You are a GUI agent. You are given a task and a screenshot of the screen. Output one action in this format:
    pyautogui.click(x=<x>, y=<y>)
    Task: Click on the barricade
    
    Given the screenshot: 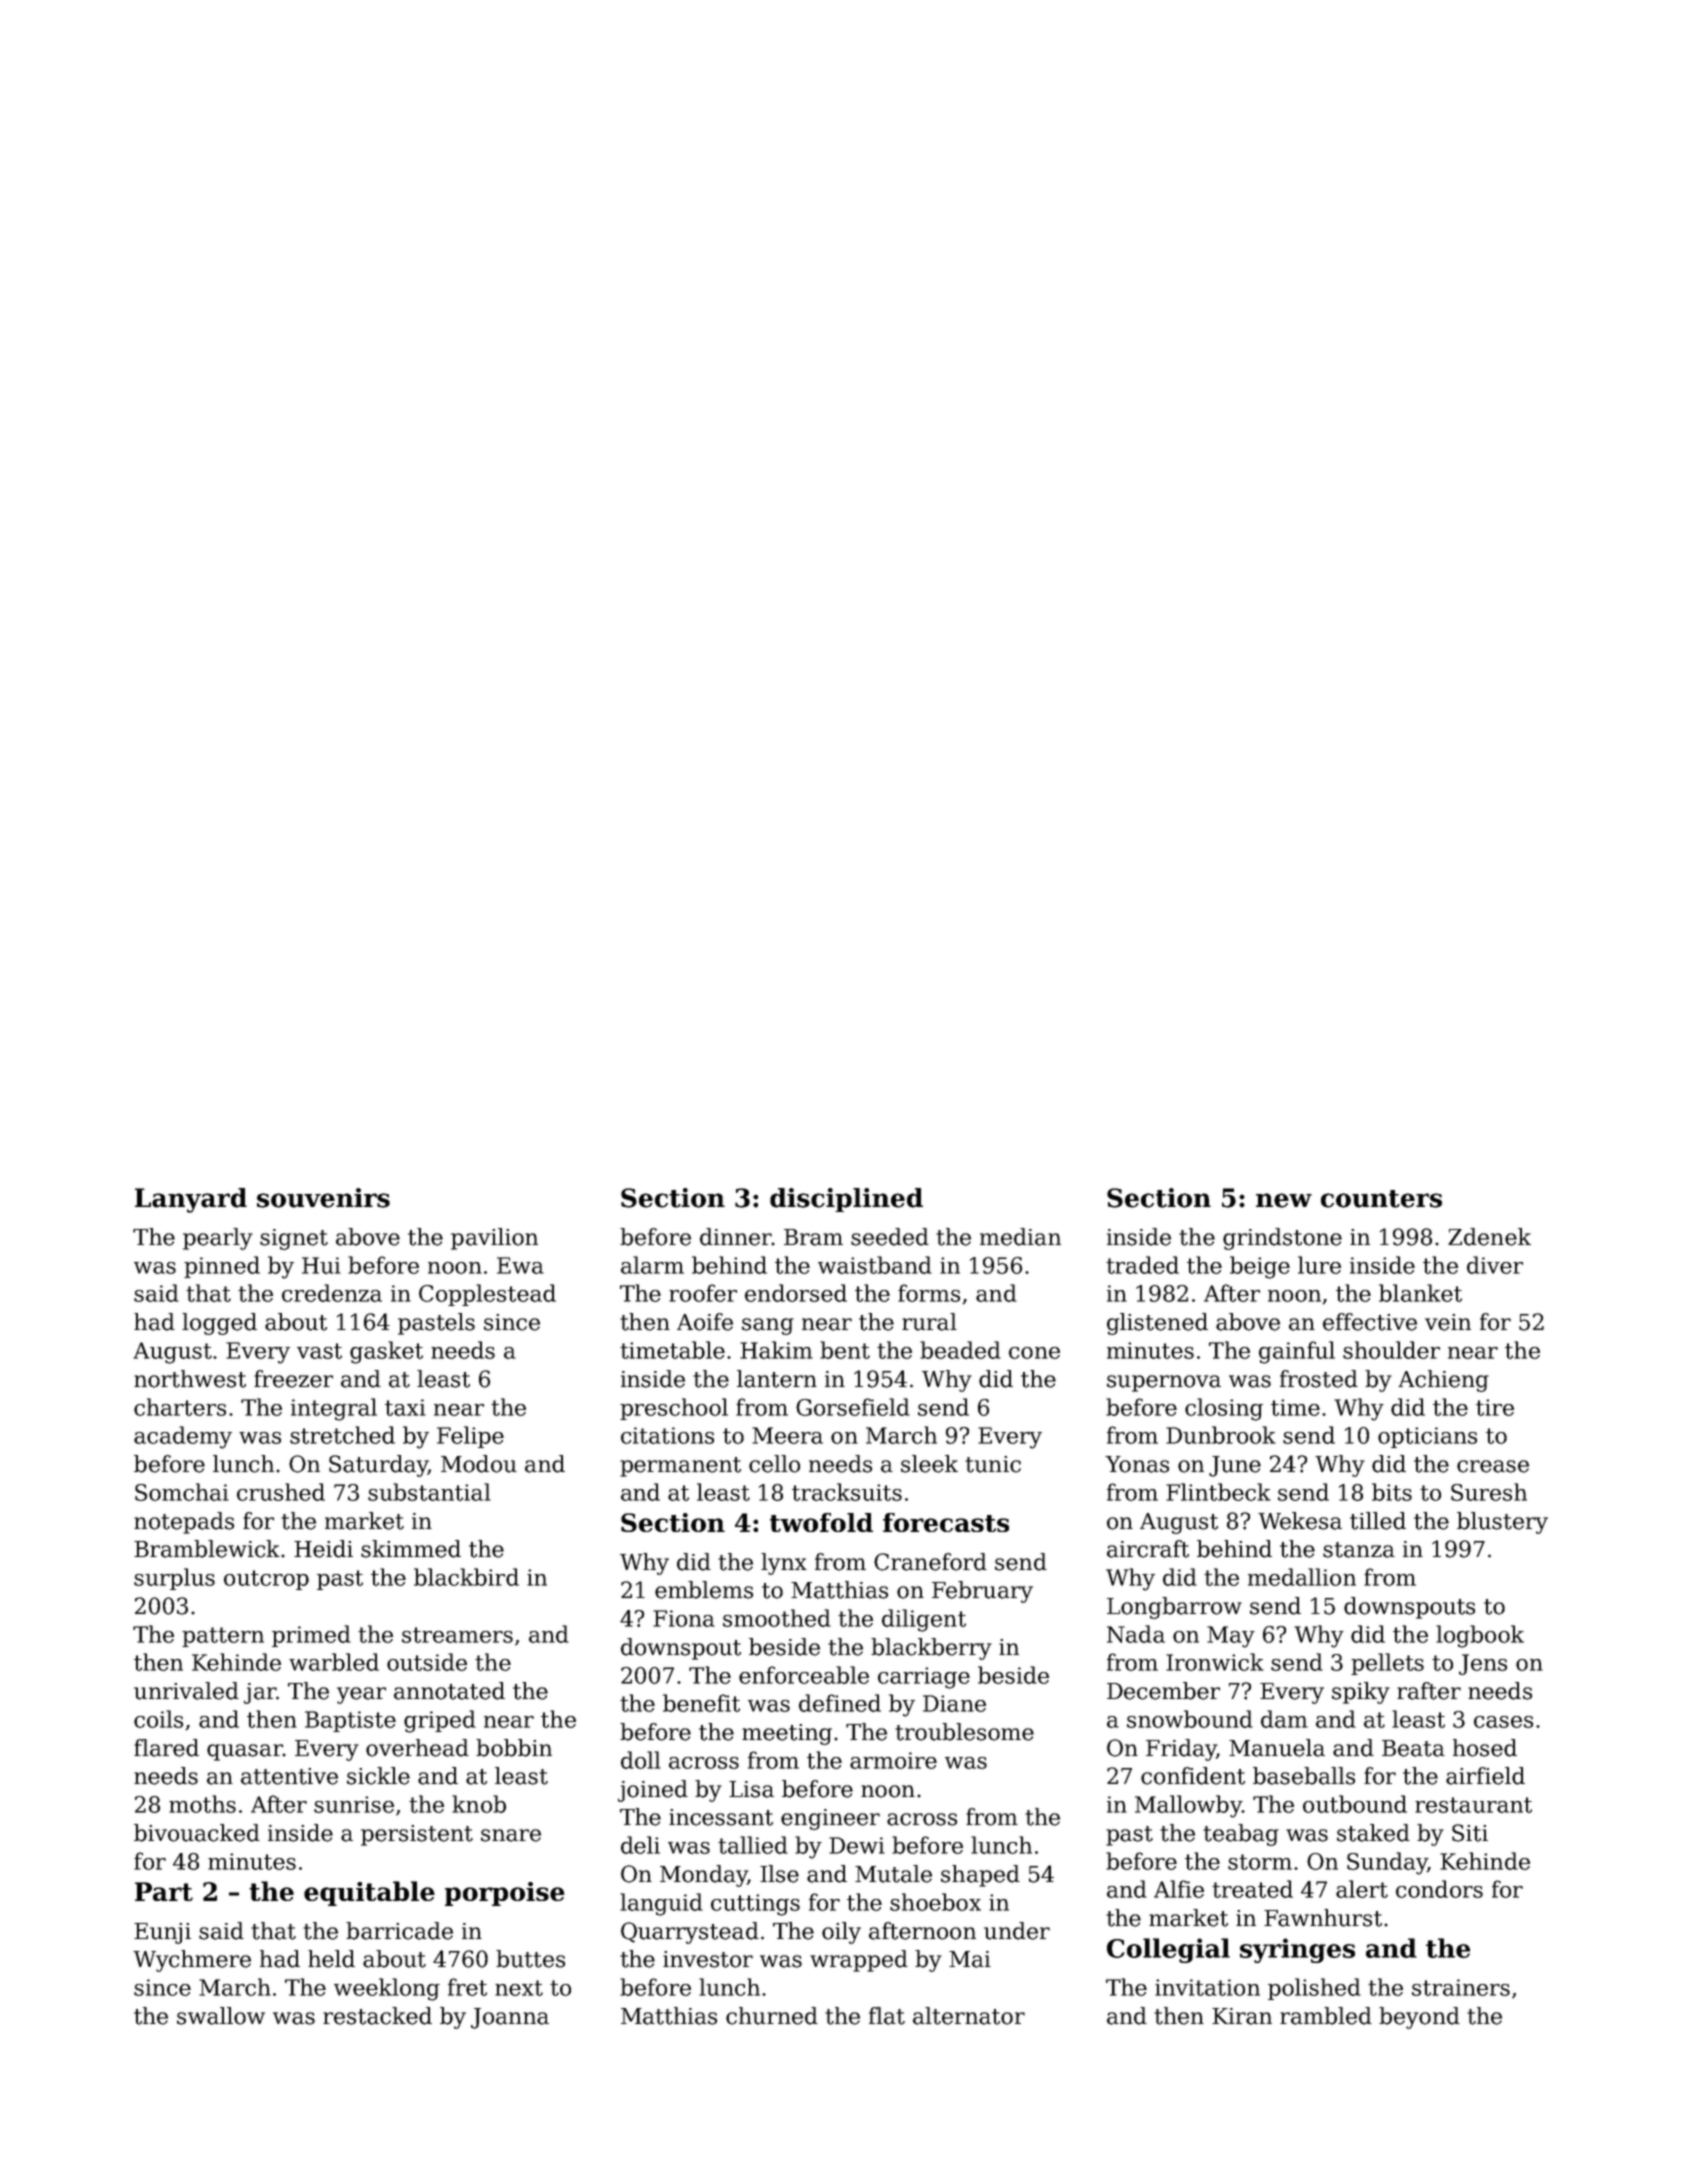 What is the action you would take?
    pyautogui.click(x=399, y=1931)
